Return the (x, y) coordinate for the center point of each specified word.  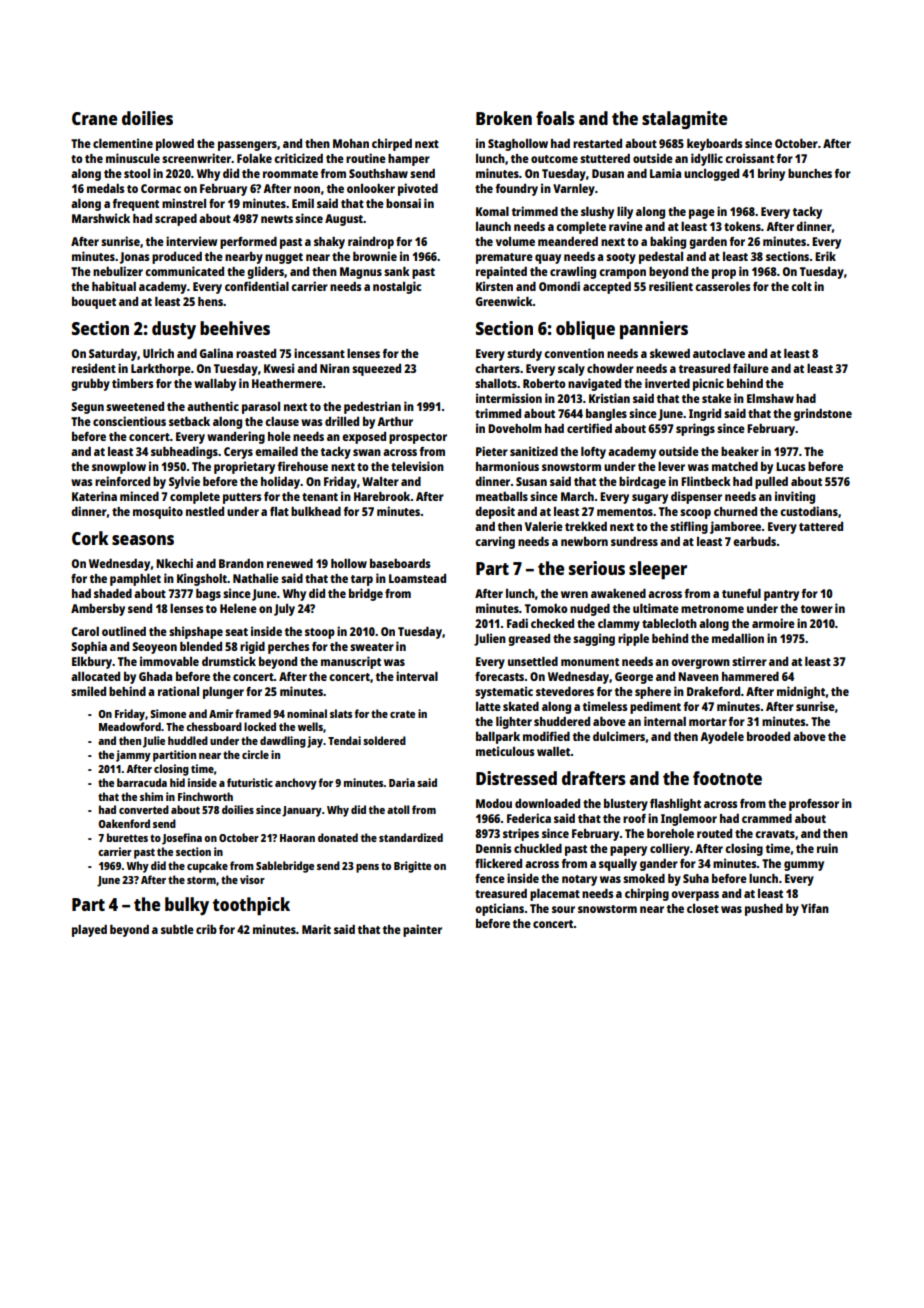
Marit (316, 929)
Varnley (574, 190)
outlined (124, 631)
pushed (764, 910)
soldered (384, 740)
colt (801, 286)
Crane (94, 118)
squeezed (376, 370)
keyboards (714, 145)
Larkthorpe (161, 370)
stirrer (749, 661)
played (89, 931)
